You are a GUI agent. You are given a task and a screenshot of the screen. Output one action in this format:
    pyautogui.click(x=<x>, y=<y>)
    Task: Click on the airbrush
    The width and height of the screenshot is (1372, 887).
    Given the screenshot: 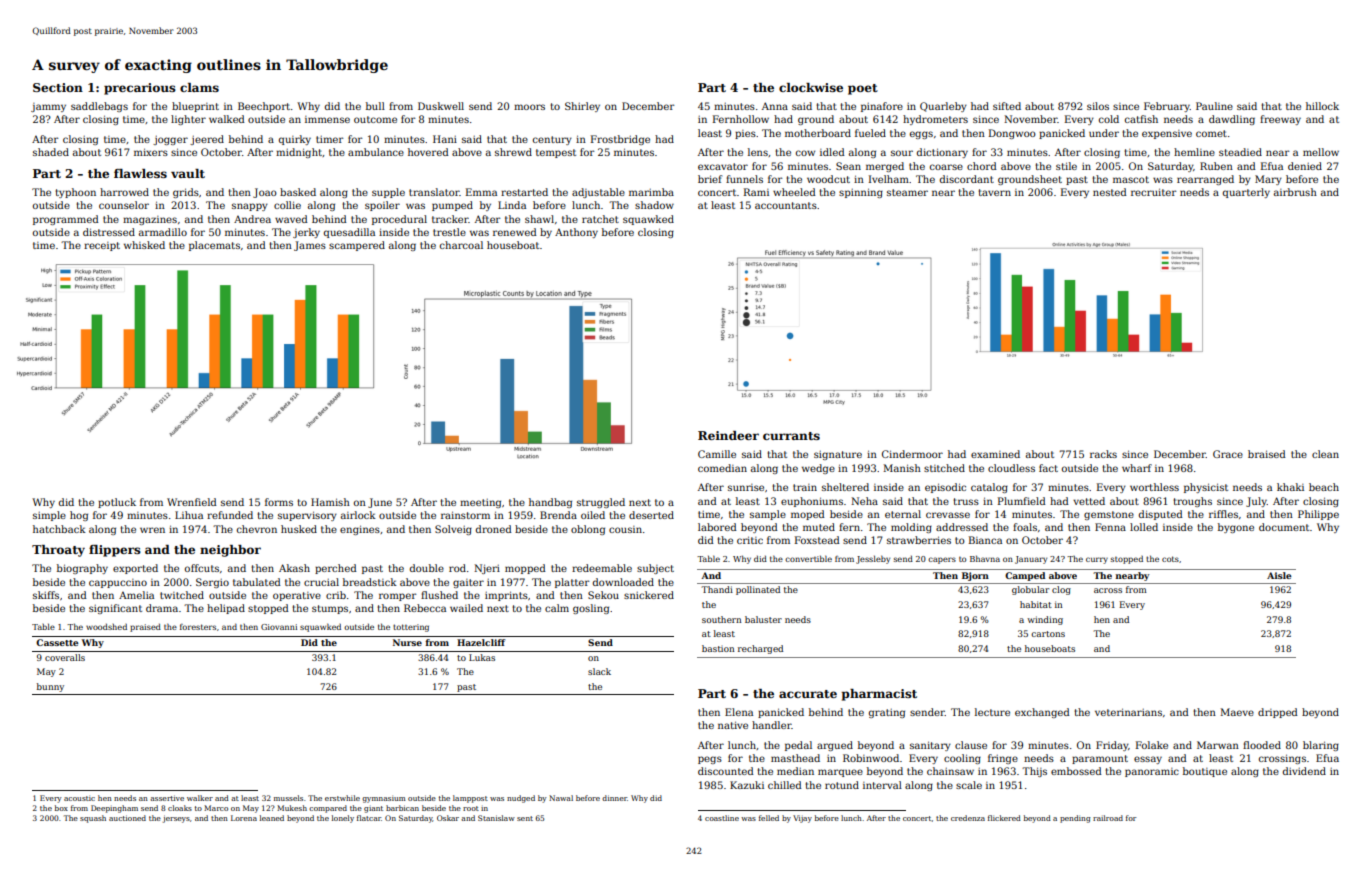 What is the action you would take?
    pyautogui.click(x=1295, y=192)
